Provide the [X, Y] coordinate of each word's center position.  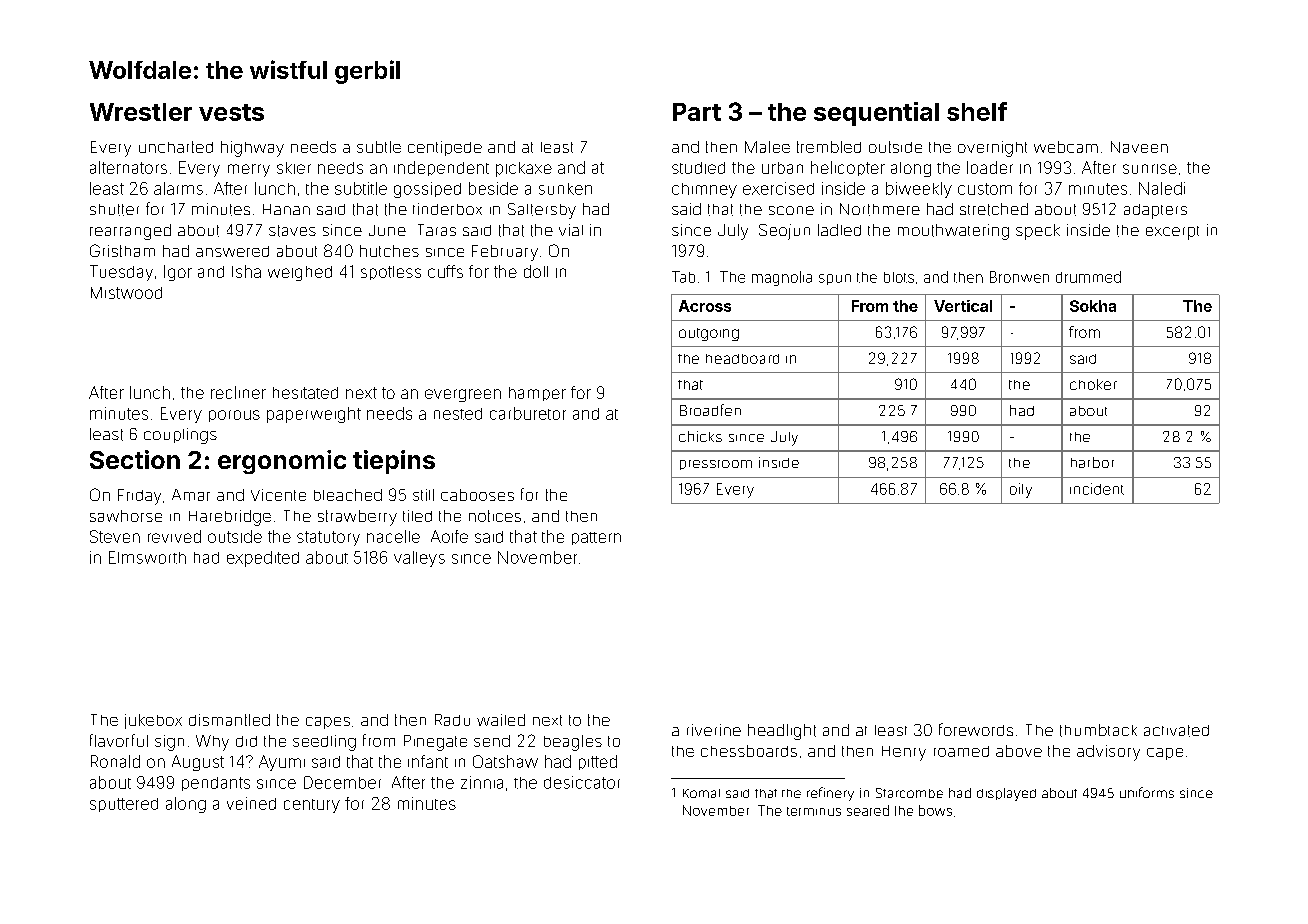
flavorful [119, 740]
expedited [263, 559]
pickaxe [524, 169]
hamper [537, 394]
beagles [573, 743]
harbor [1092, 462]
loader [990, 167]
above [1019, 751]
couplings [180, 436]
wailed [501, 720]
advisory [1108, 753]
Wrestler [141, 112]
